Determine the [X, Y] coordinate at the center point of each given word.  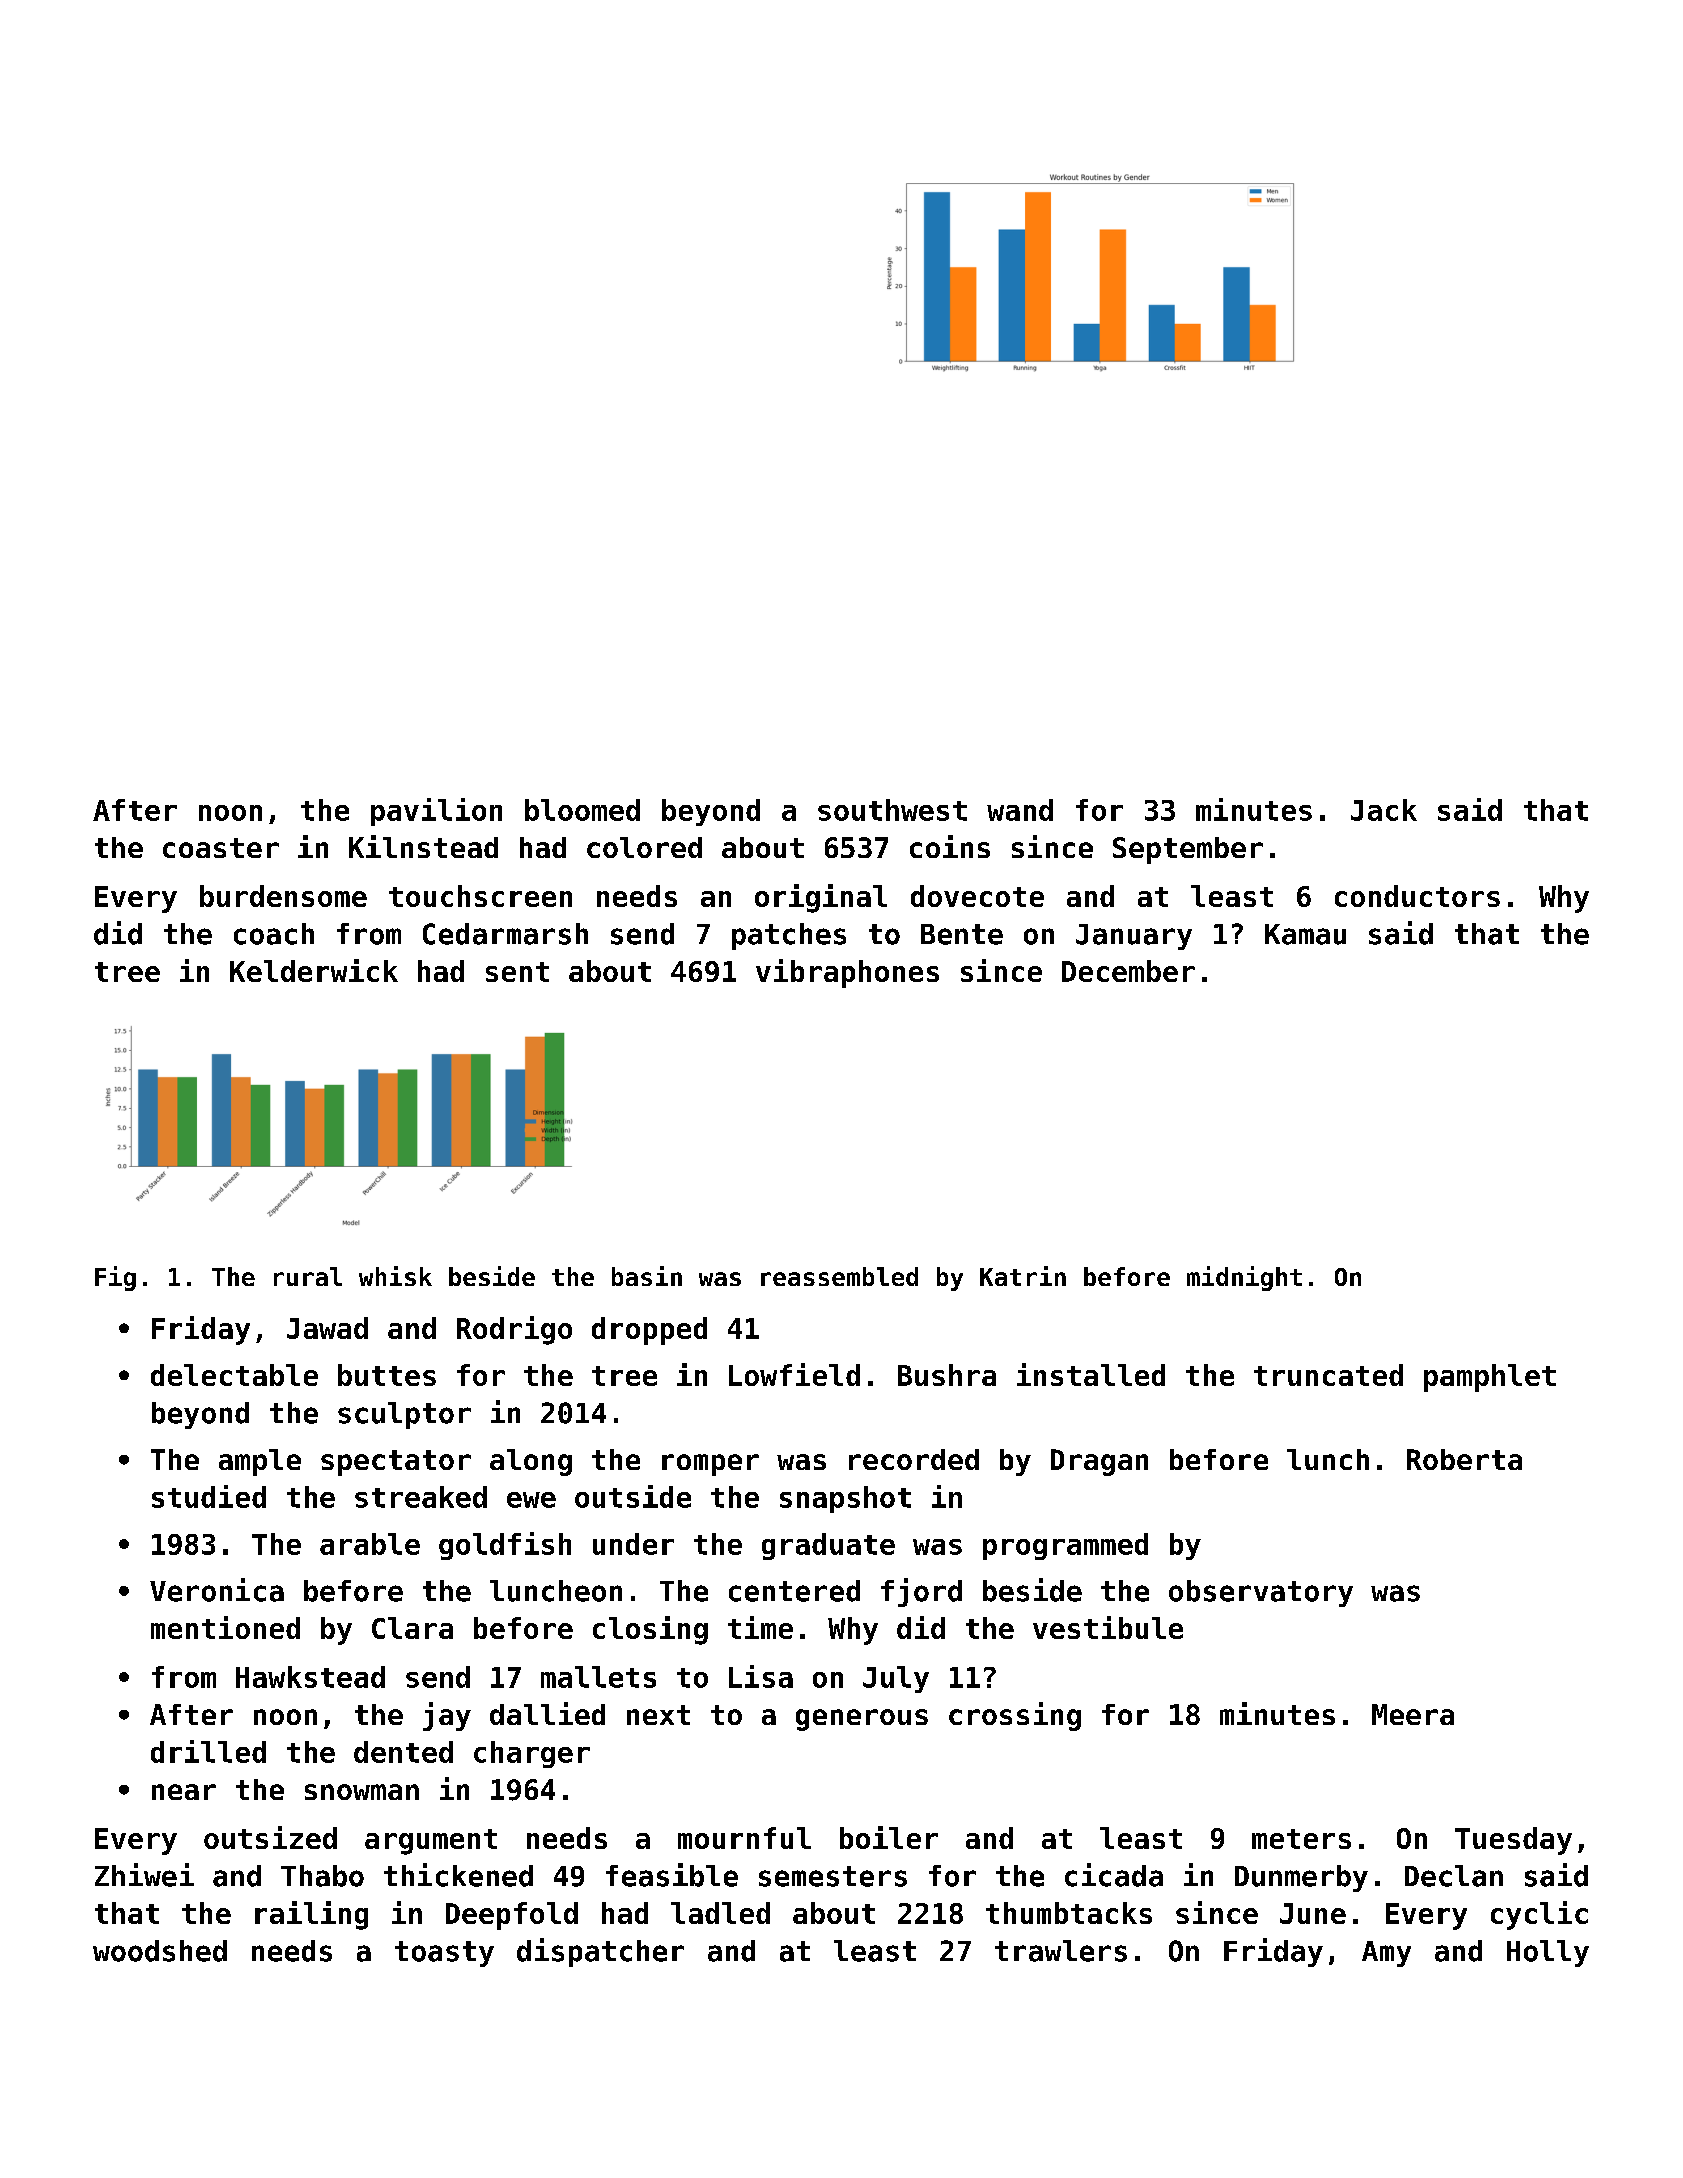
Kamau [1305, 934]
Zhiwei [144, 1875]
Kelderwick [314, 970]
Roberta [1464, 1459]
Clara [412, 1628]
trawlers [1061, 1951]
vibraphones [847, 973]
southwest [892, 810]
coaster [221, 848]
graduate [828, 1546]
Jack [1384, 810]
